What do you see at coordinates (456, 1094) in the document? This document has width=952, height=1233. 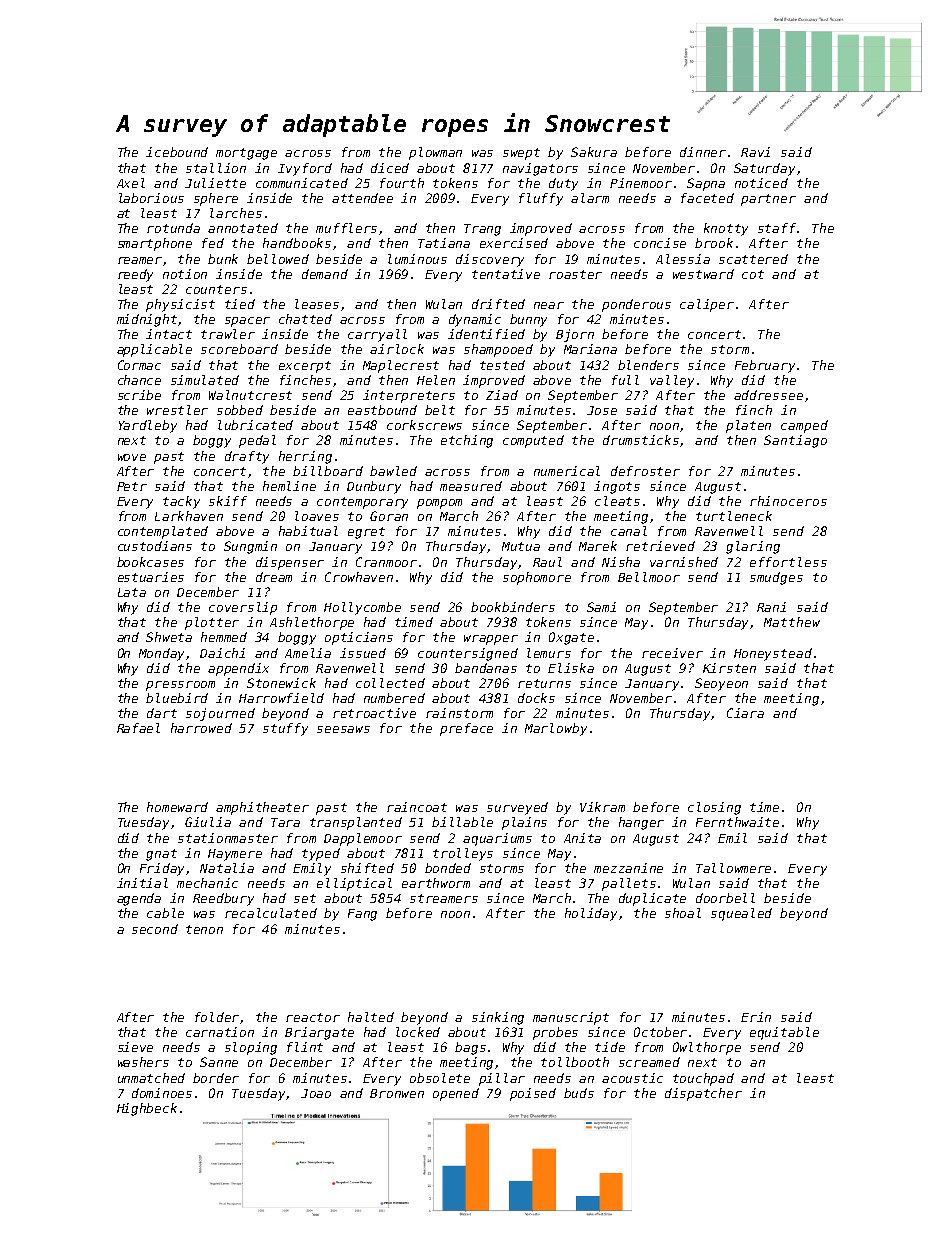 I see `opened` at bounding box center [456, 1094].
